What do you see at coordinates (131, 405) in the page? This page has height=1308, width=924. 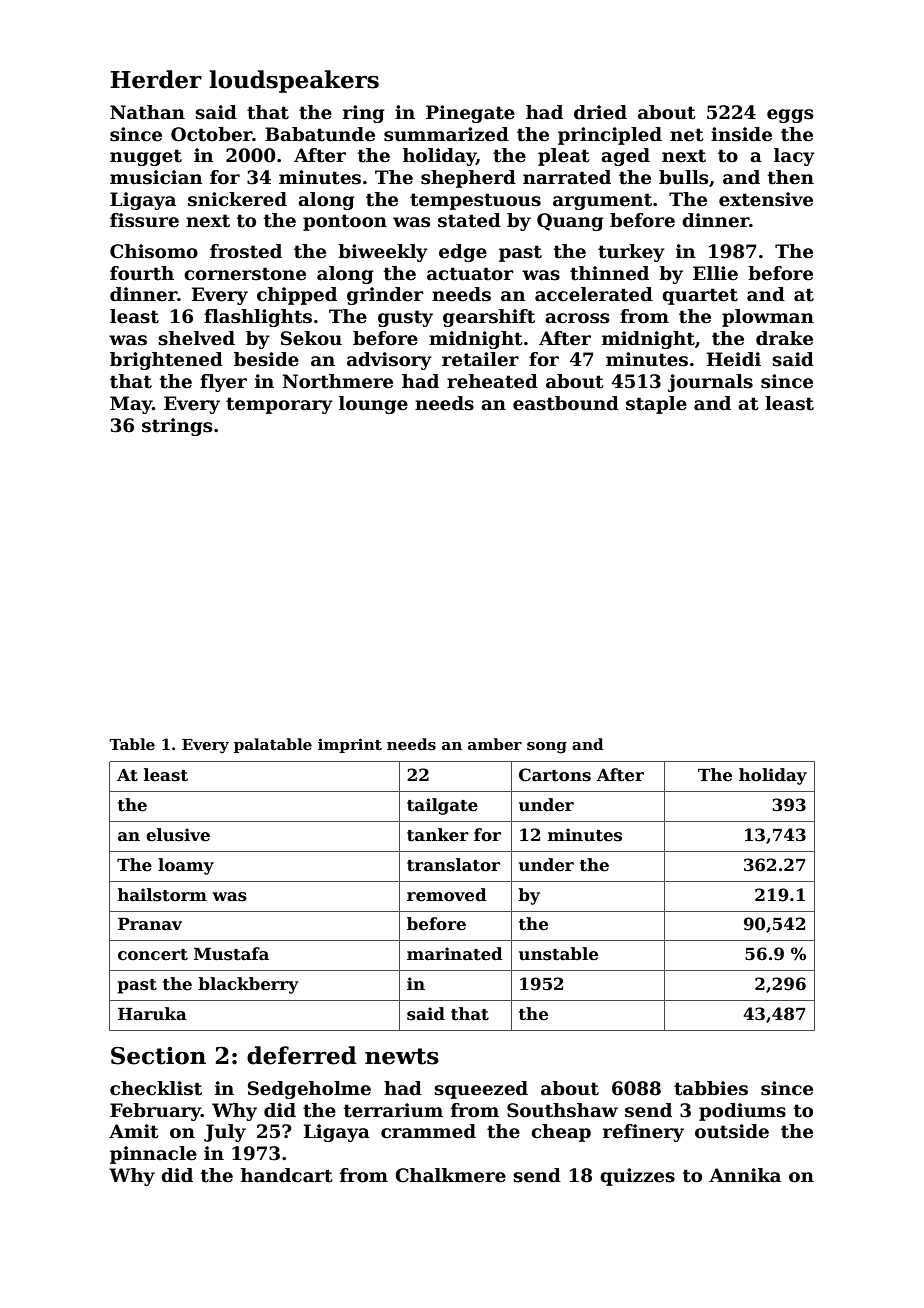 I see `May` at bounding box center [131, 405].
